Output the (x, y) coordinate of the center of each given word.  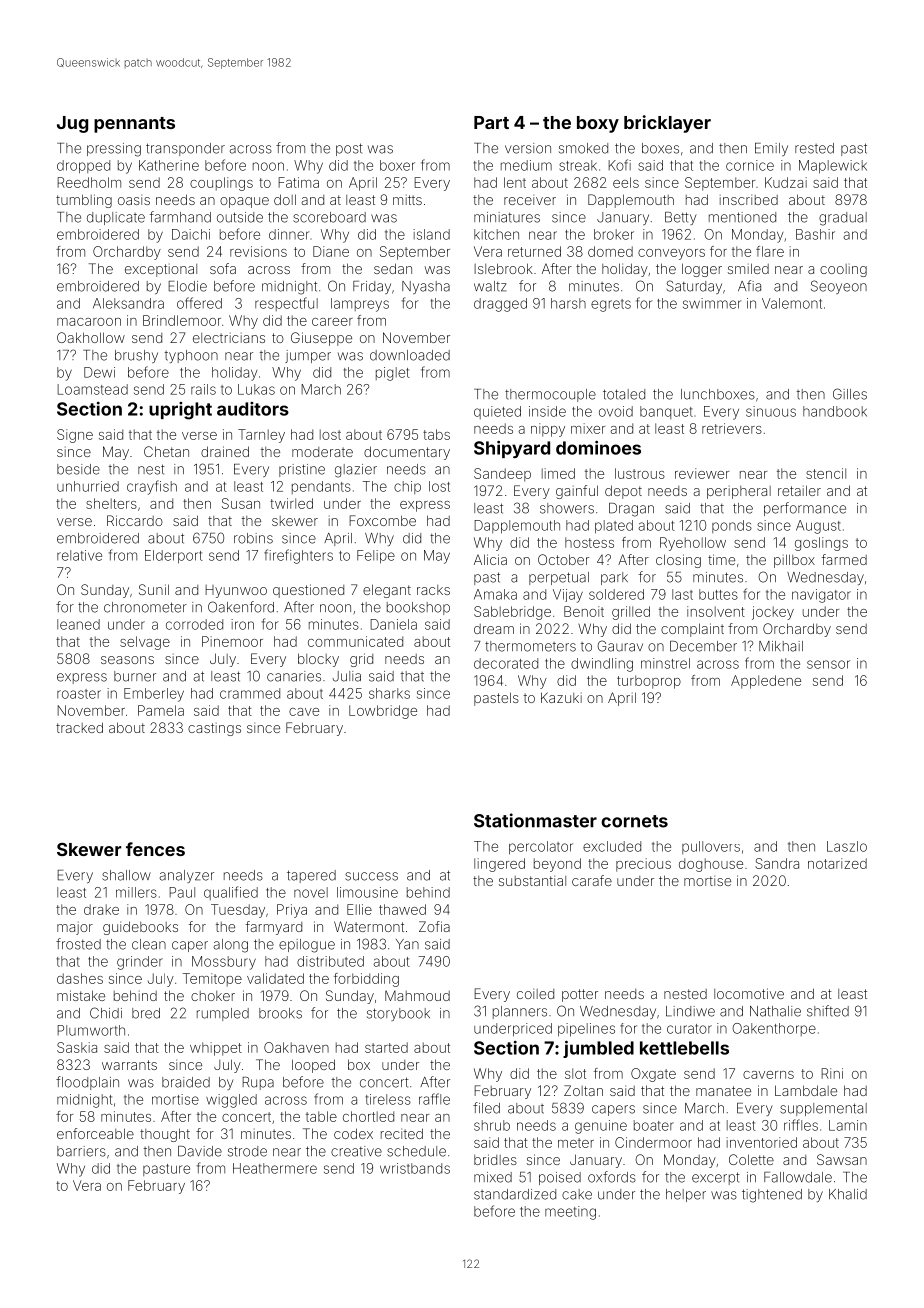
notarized (837, 863)
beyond (557, 865)
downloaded (410, 355)
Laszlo (847, 846)
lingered (499, 865)
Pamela (161, 710)
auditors (253, 409)
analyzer (187, 876)
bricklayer (667, 124)
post (349, 149)
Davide (200, 1151)
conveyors (671, 254)
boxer (397, 165)
